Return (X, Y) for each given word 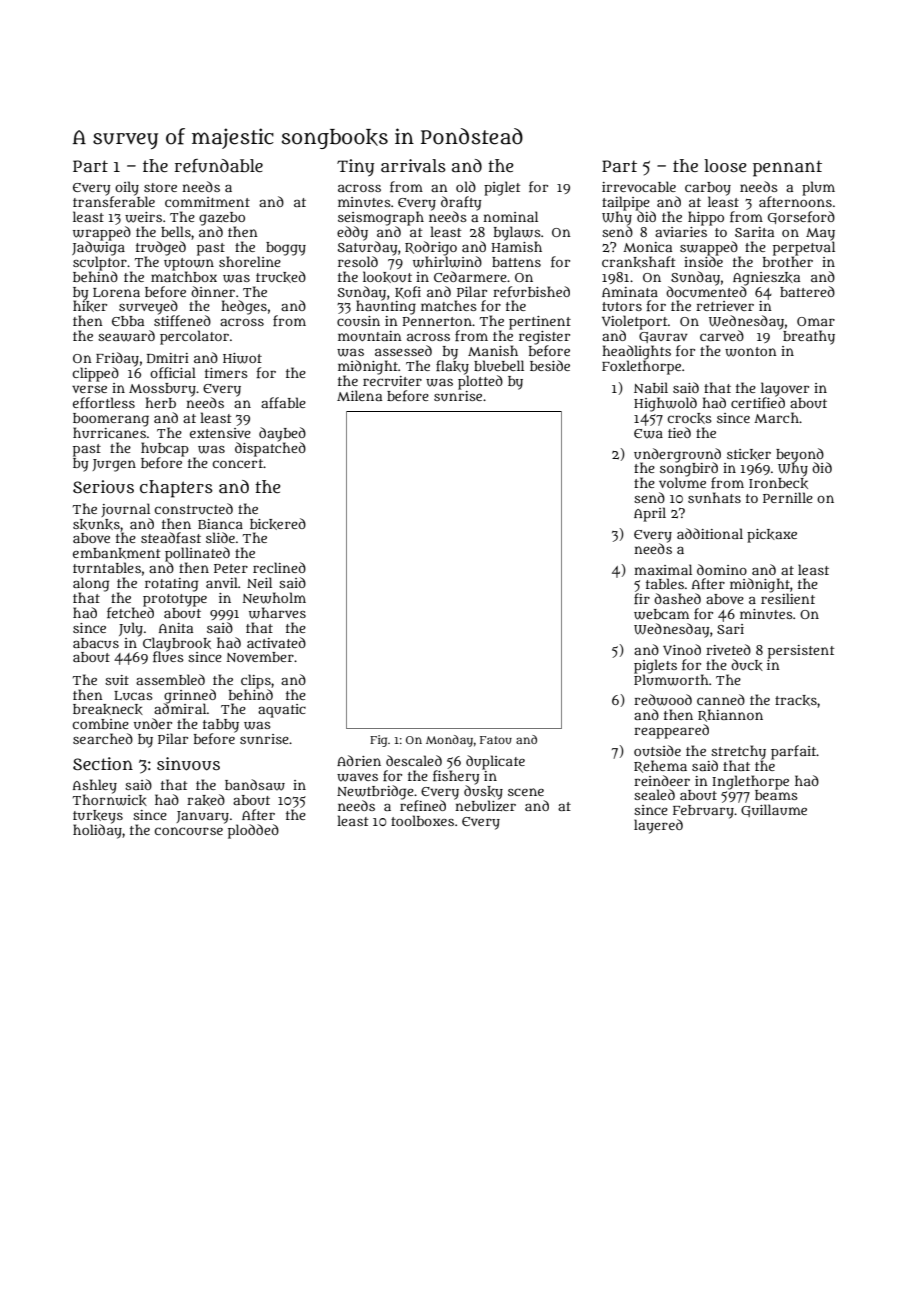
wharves (277, 613)
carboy (708, 189)
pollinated (197, 554)
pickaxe (772, 536)
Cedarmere (470, 276)
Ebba (128, 321)
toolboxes (422, 820)
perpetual (804, 248)
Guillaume (774, 810)
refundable (219, 166)
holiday (97, 831)
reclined (279, 567)
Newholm (274, 598)
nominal (510, 216)
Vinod (682, 649)
